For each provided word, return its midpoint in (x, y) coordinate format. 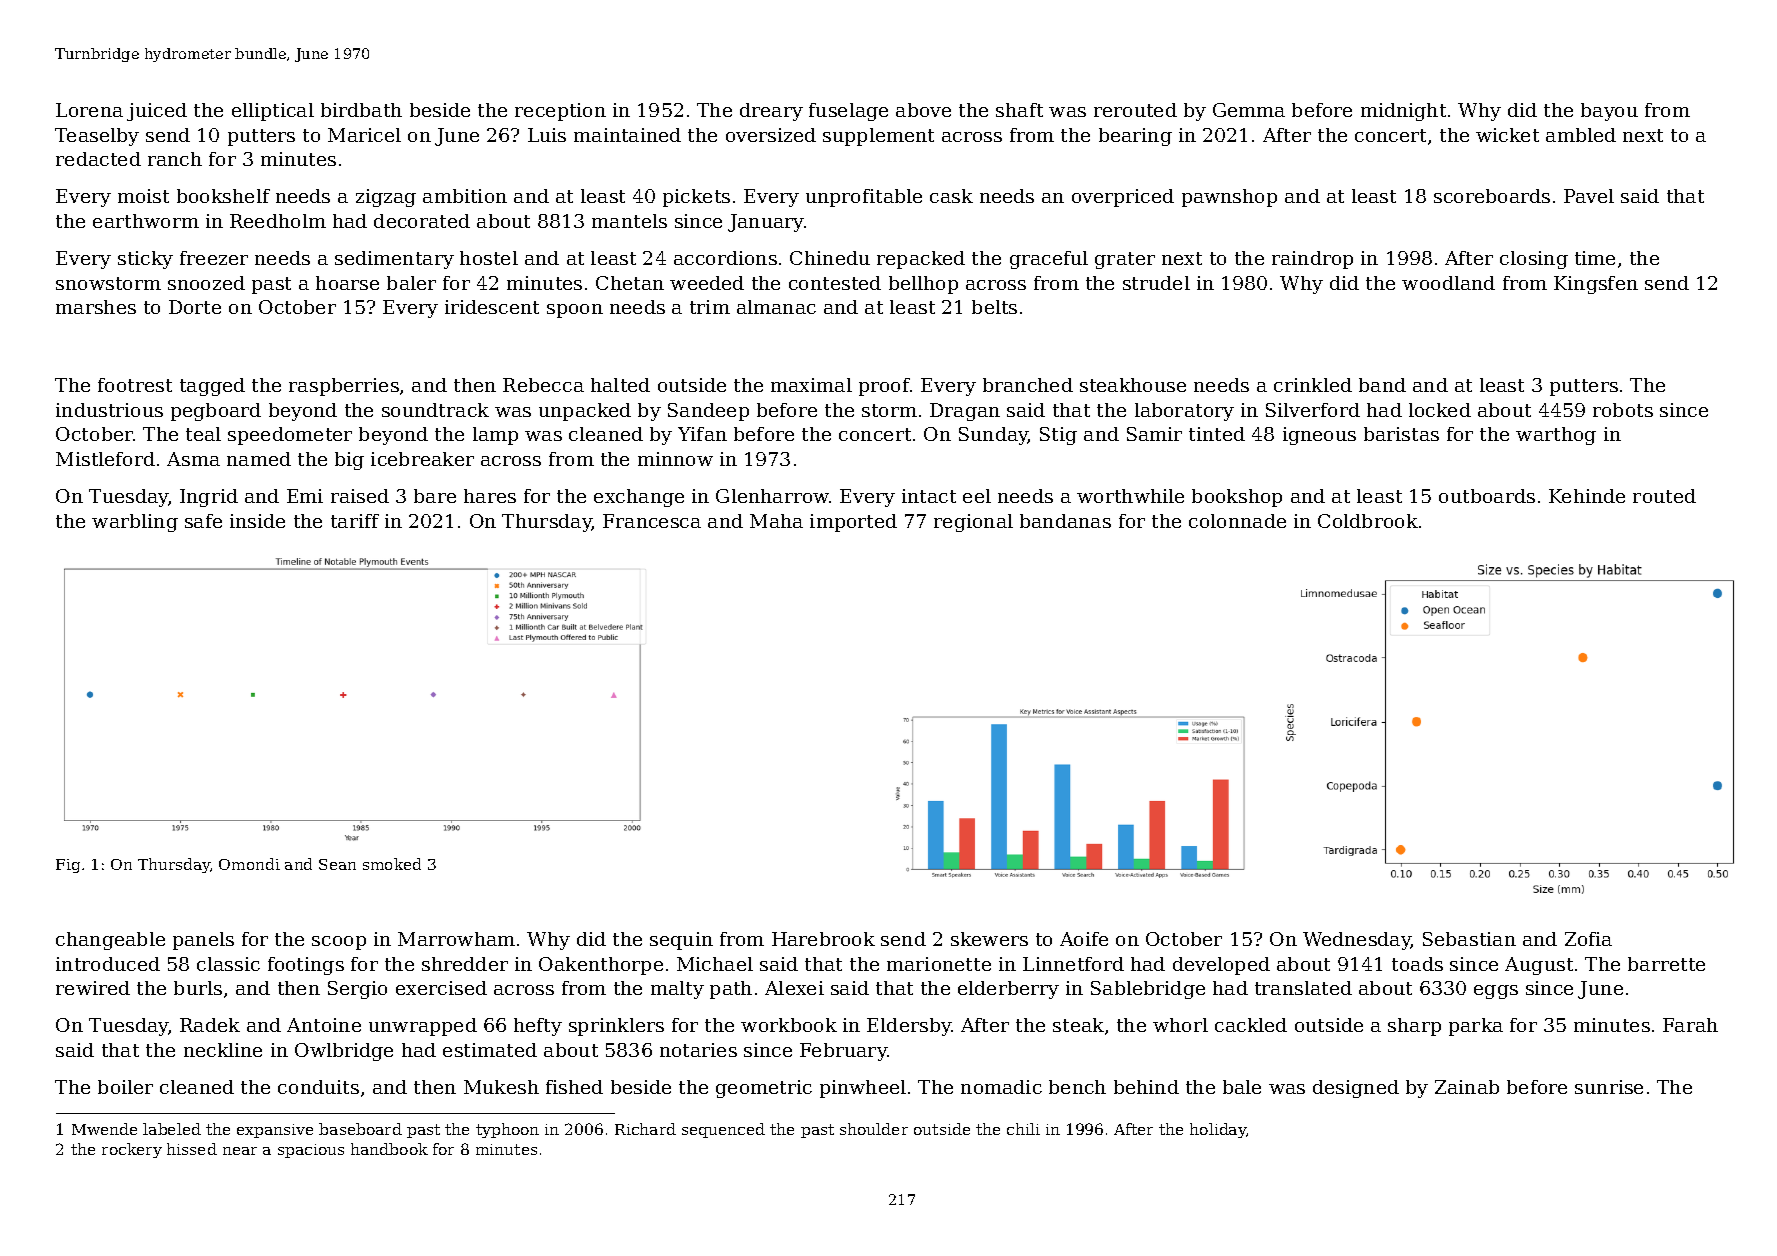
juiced (157, 112)
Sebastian (1469, 939)
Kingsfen (1596, 285)
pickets (696, 198)
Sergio (357, 990)
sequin (681, 941)
